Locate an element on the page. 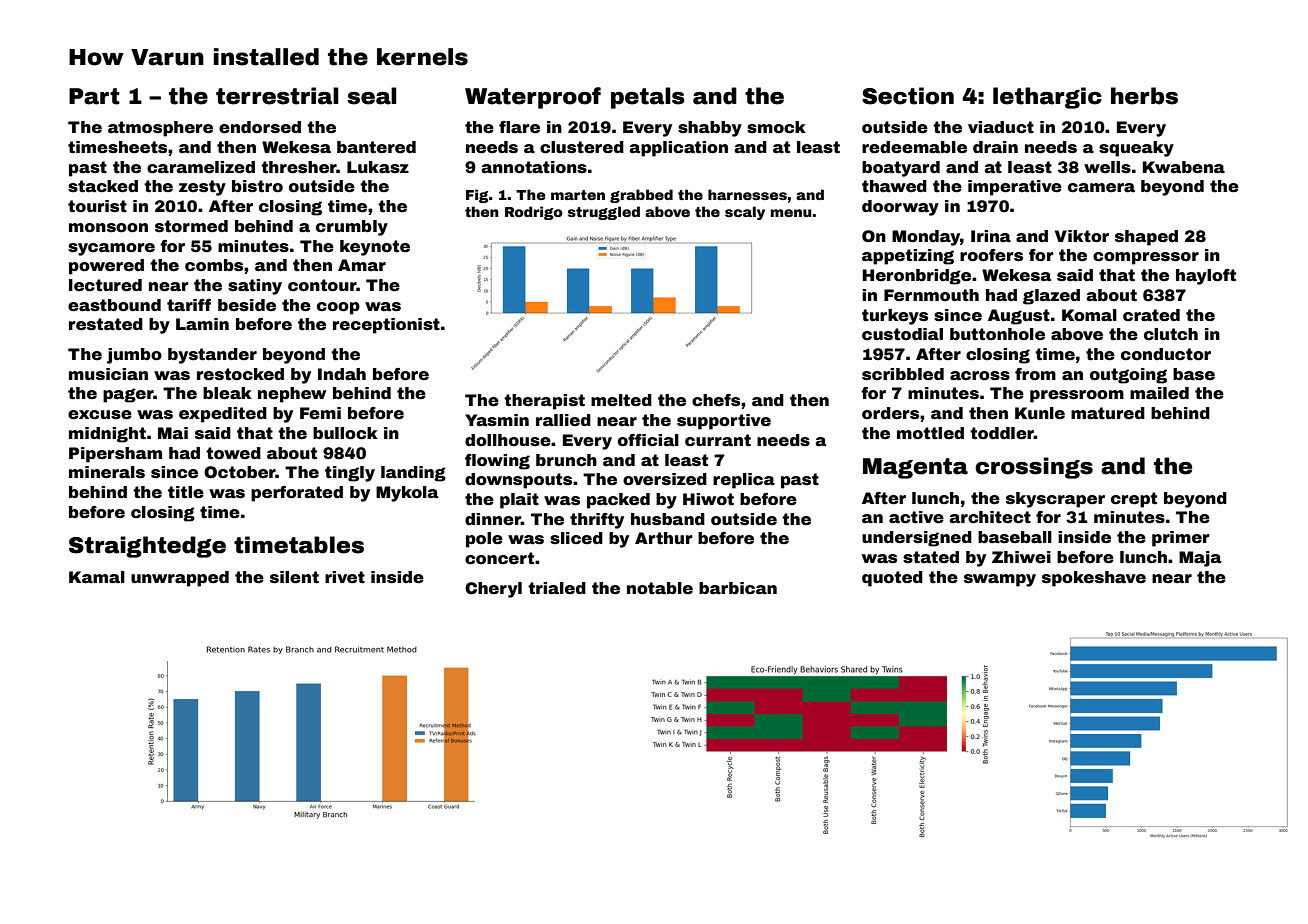  trialed is located at coordinates (557, 588).
